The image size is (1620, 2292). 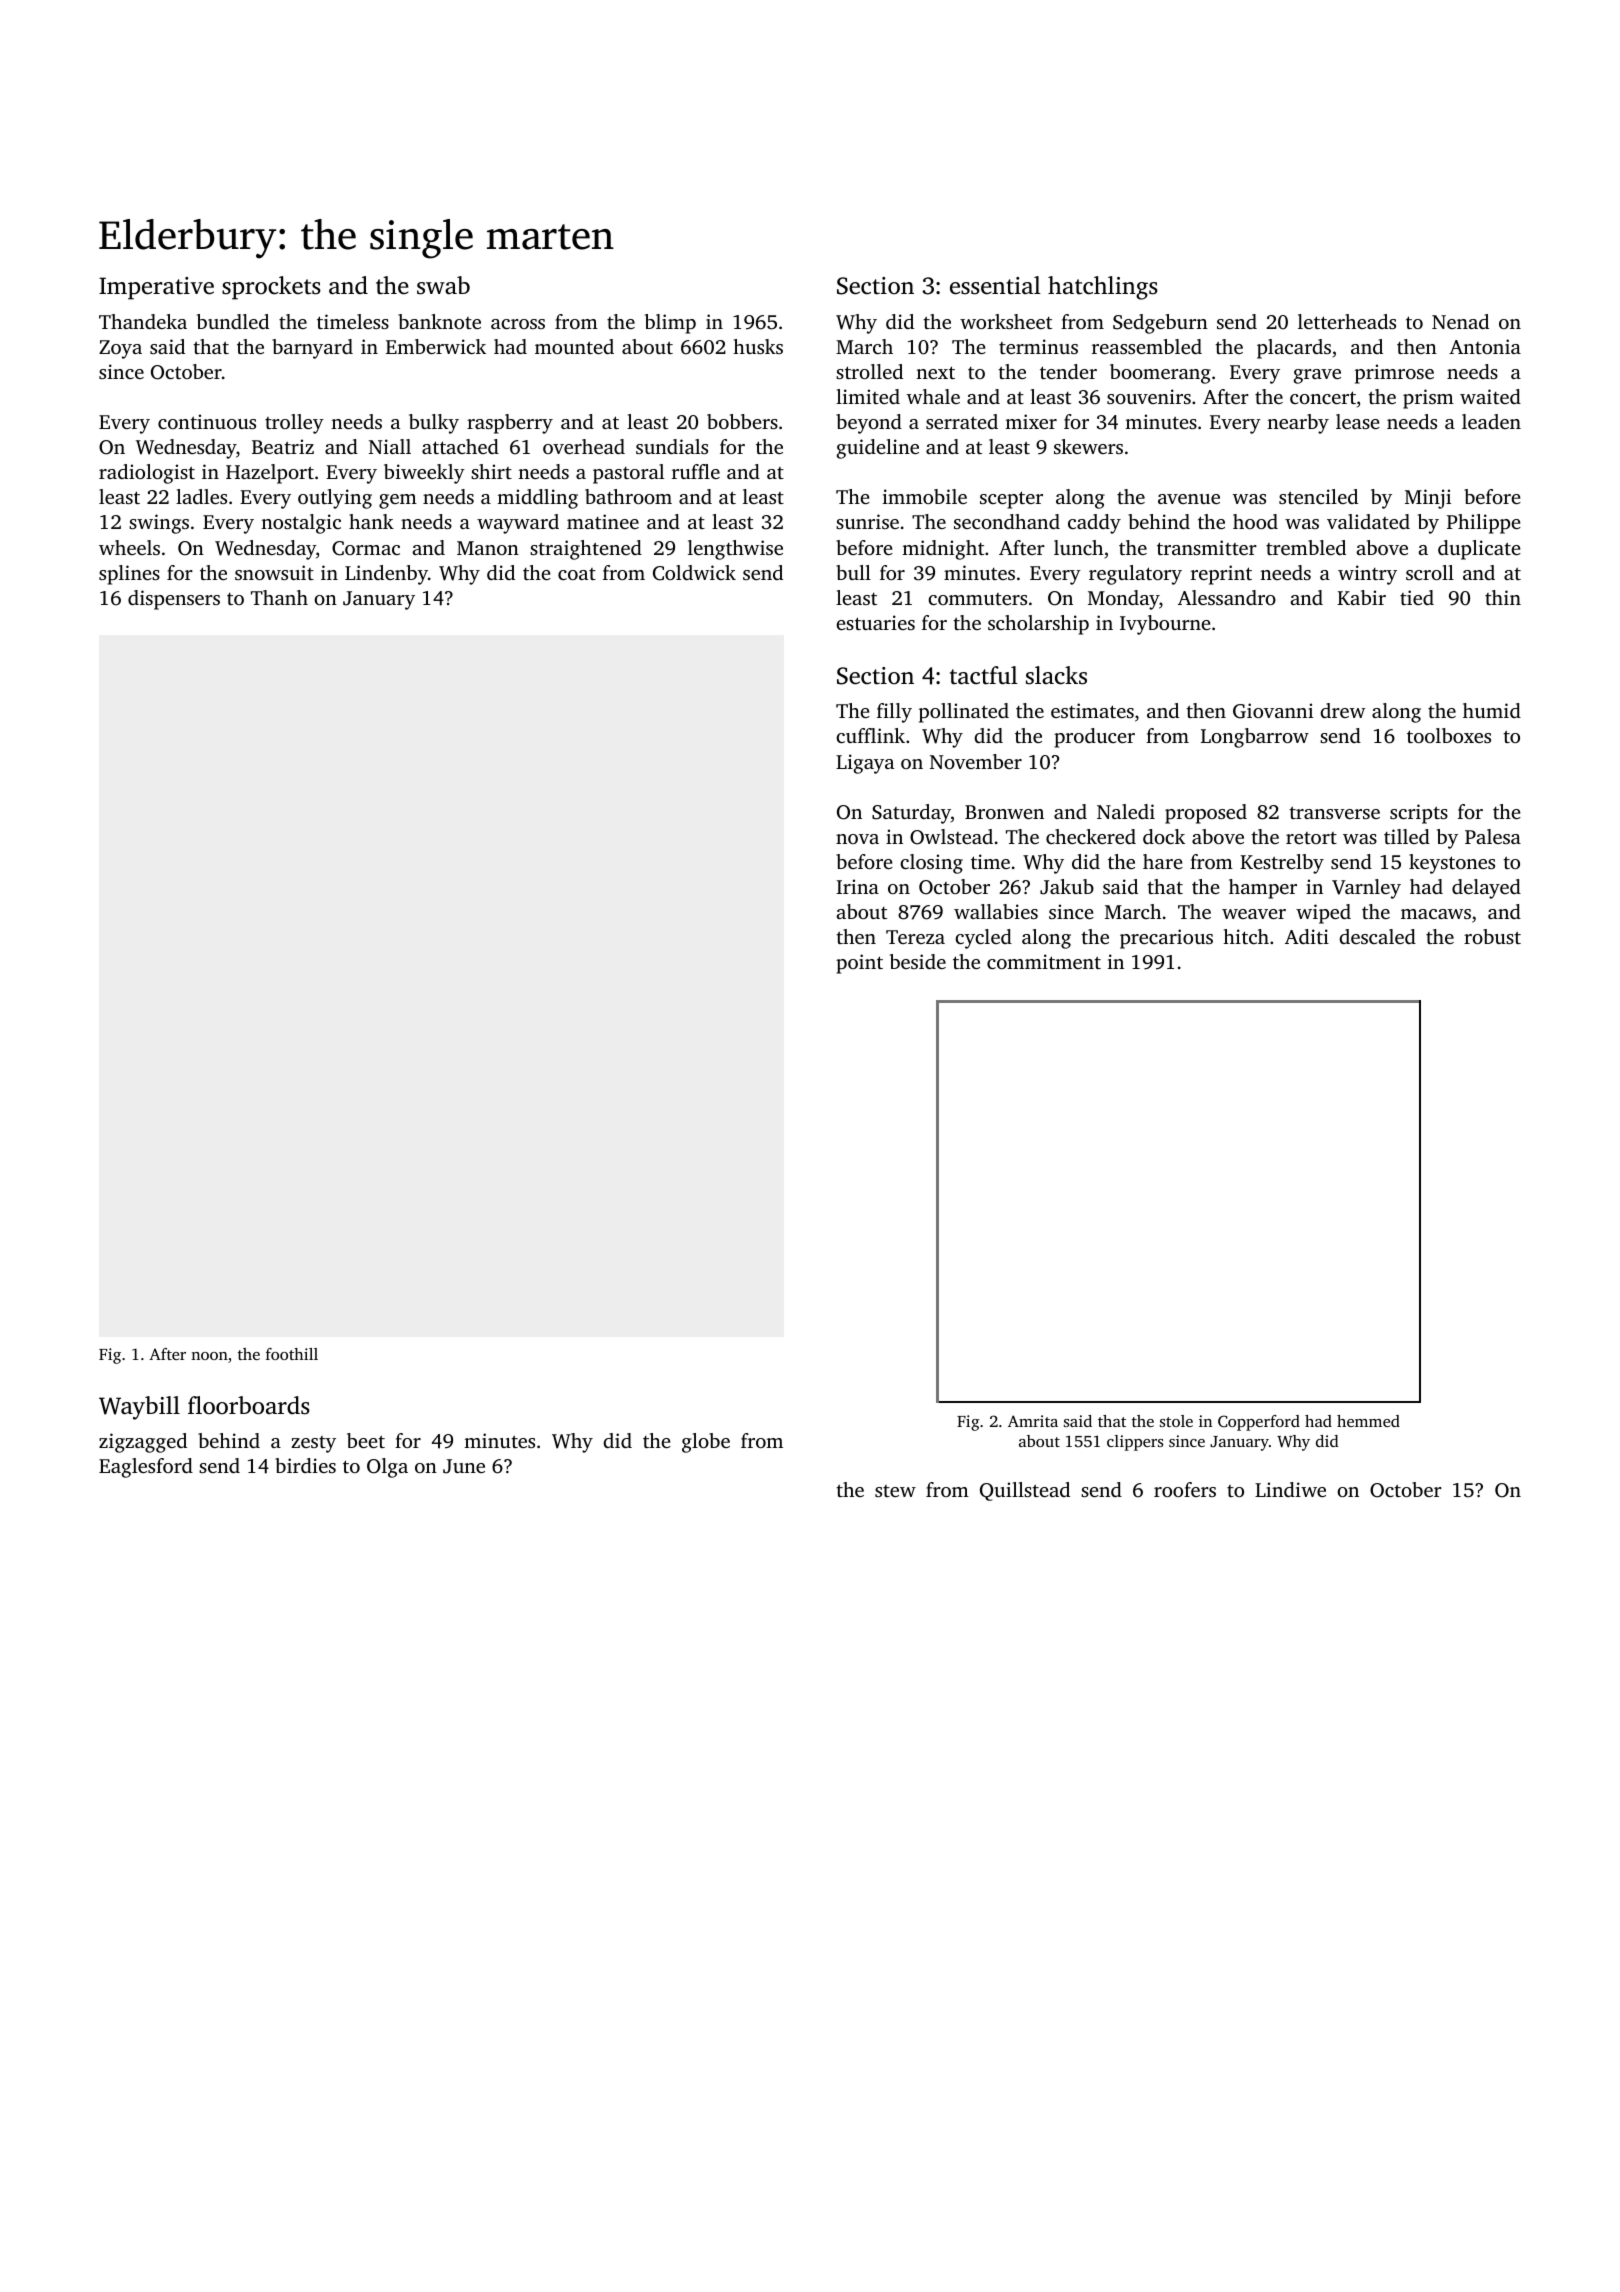 What do you see at coordinates (865, 764) in the image?
I see `Ligaya` at bounding box center [865, 764].
